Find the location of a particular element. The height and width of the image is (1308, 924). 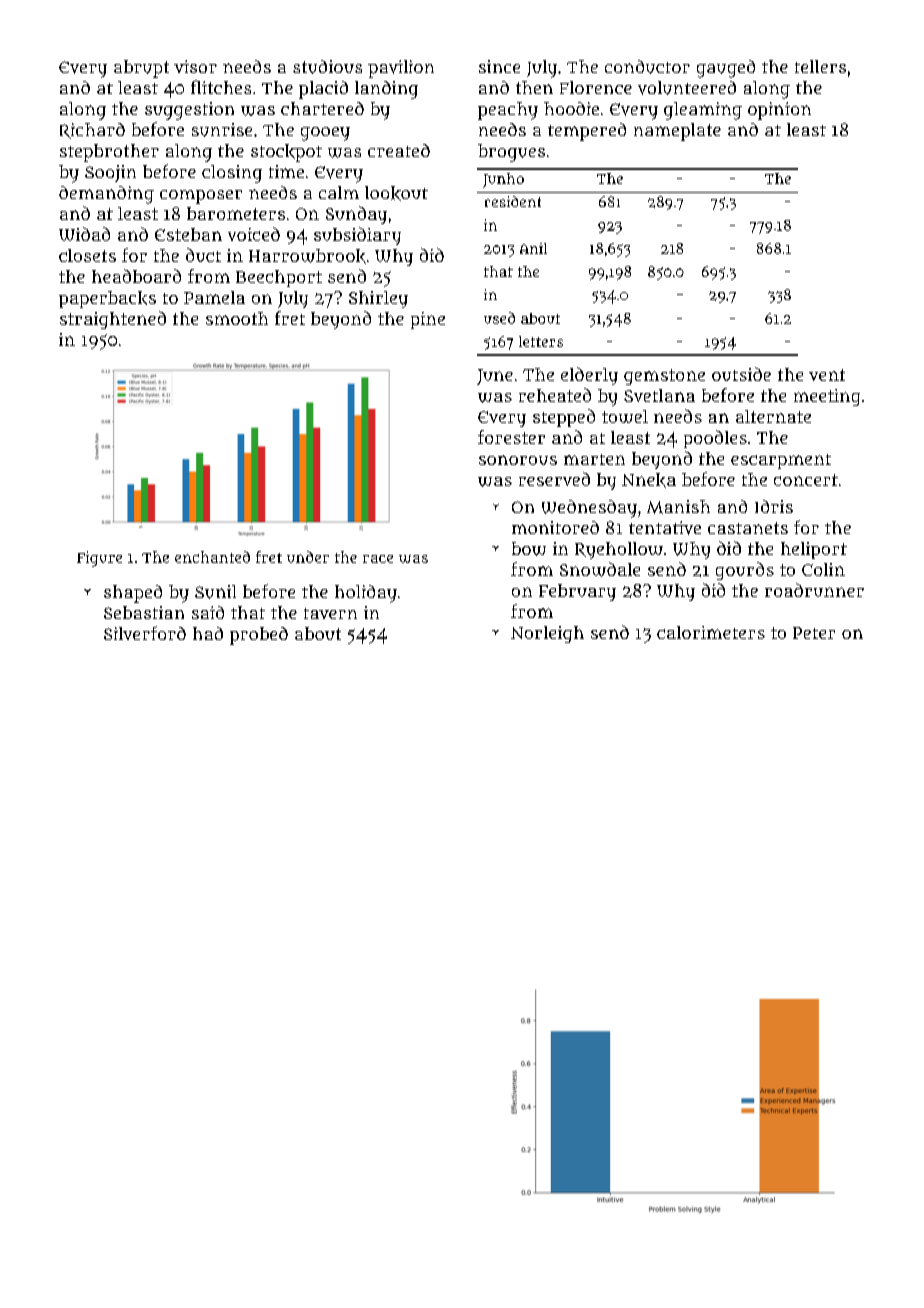

poodles is located at coordinates (715, 439).
